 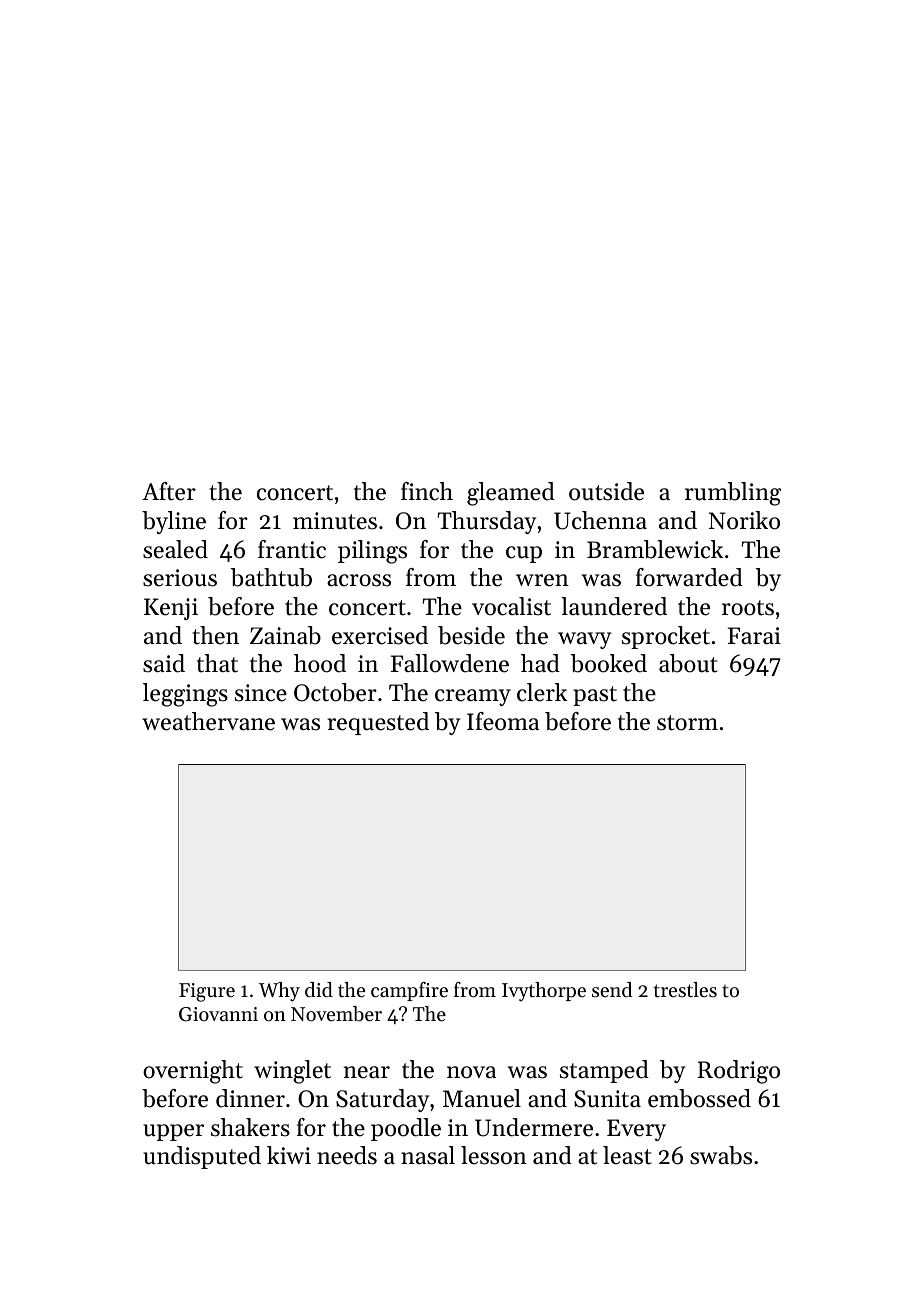 What do you see at coordinates (175, 549) in the screenshot?
I see `sealed` at bounding box center [175, 549].
